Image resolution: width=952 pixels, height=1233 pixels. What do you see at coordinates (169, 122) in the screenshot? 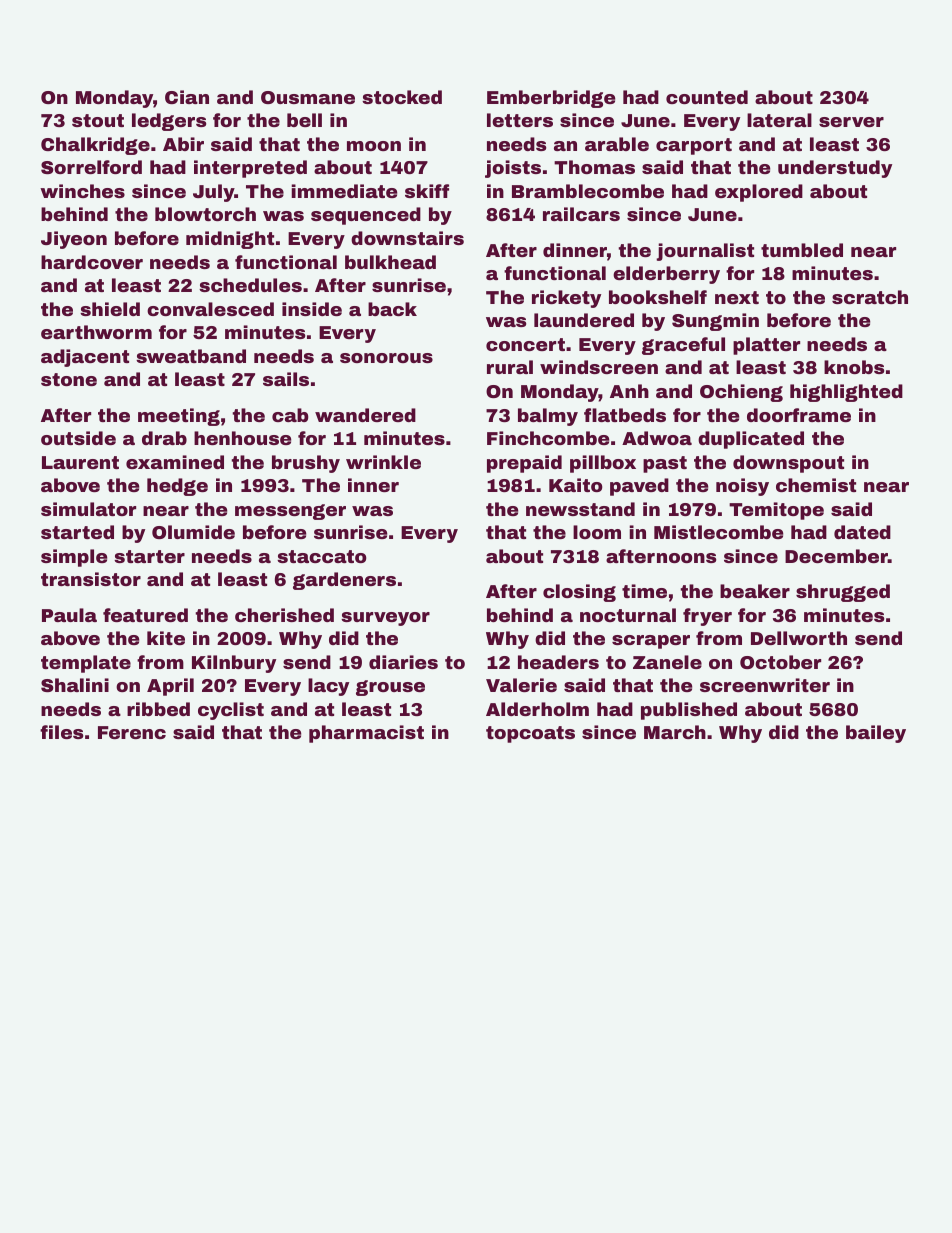
I see `ledgers` at bounding box center [169, 122].
